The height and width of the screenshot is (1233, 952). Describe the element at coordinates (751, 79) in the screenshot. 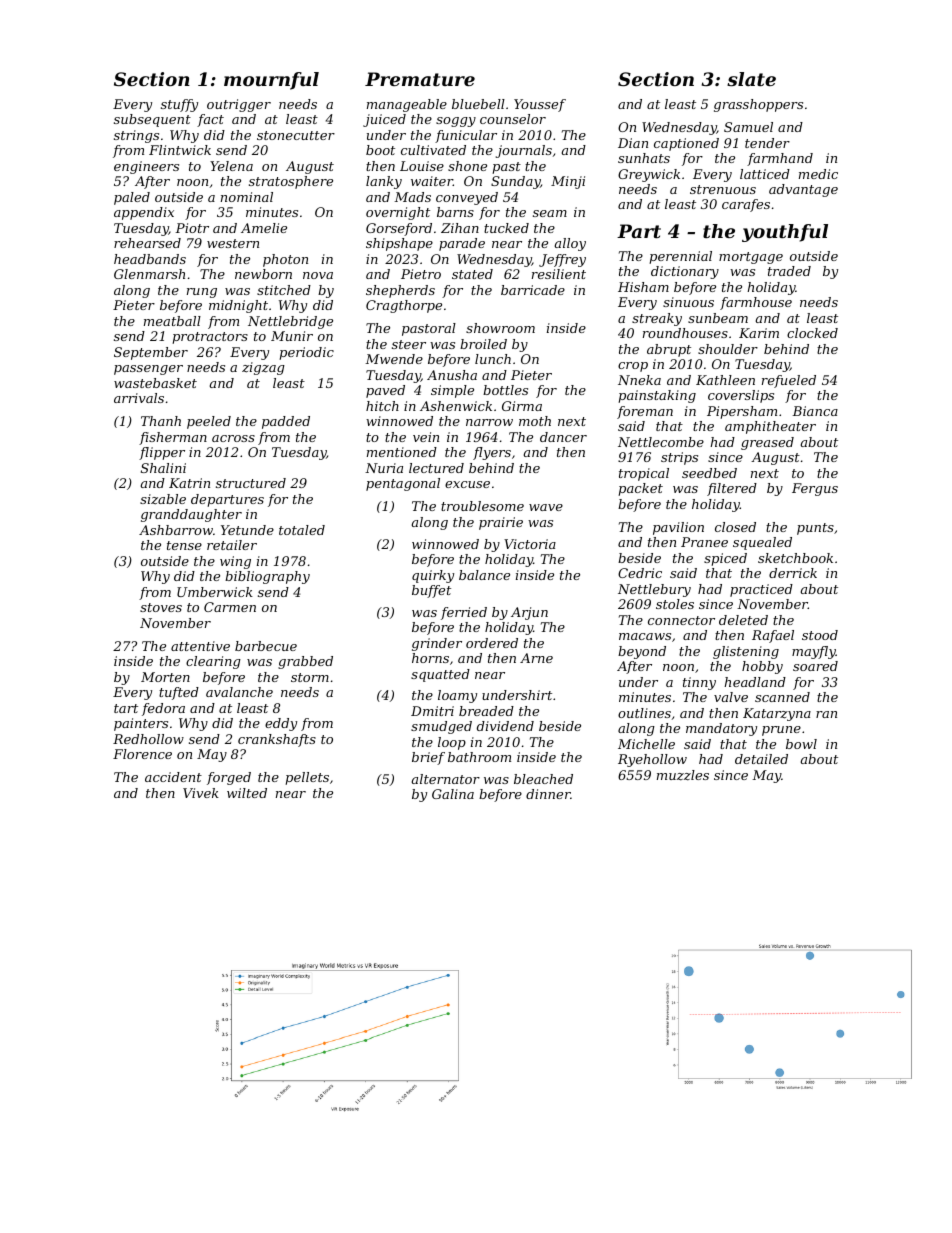

I see `slate` at that location.
